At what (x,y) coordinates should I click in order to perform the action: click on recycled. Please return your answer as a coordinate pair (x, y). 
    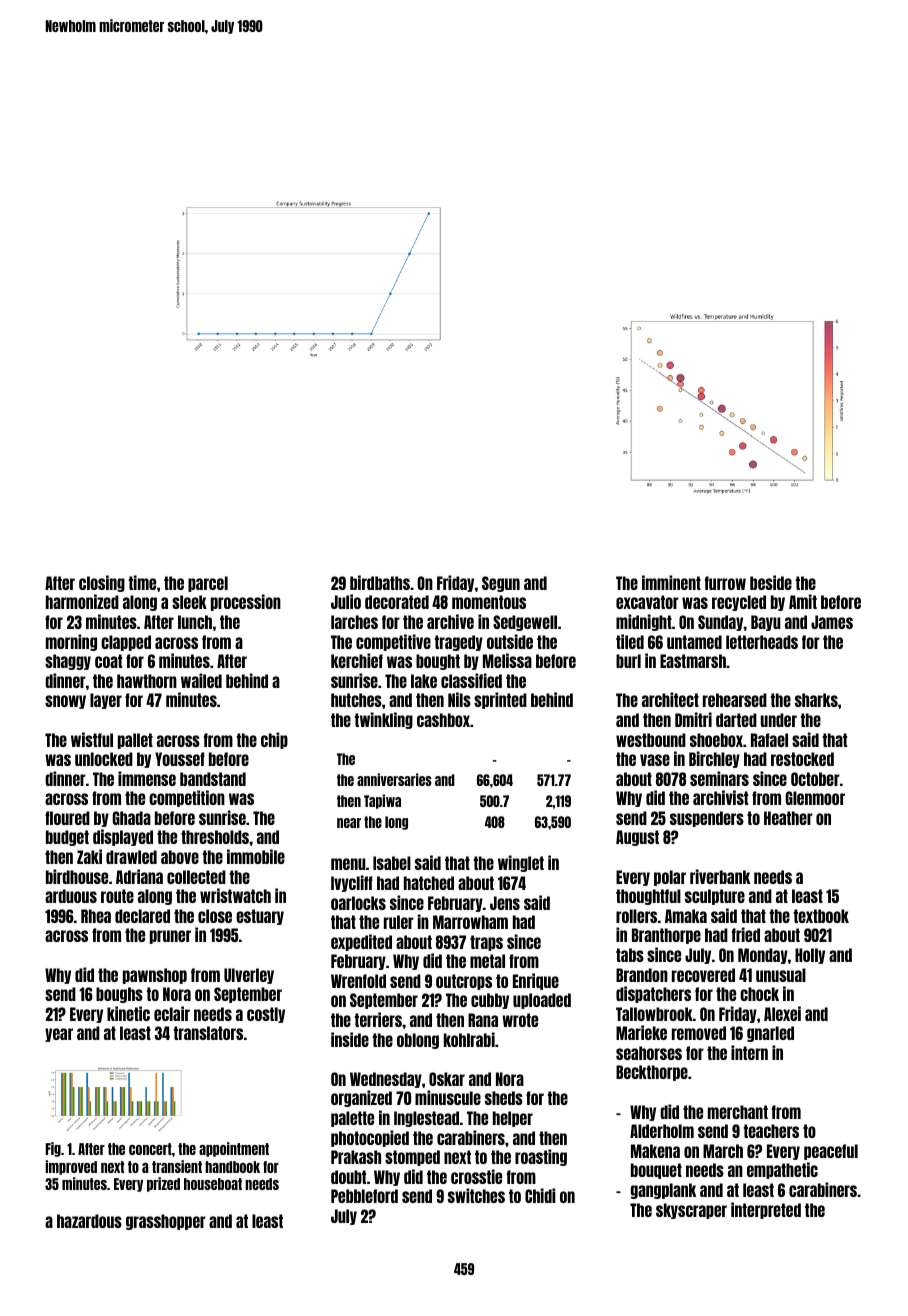
    Looking at the image, I should click on (739, 603).
